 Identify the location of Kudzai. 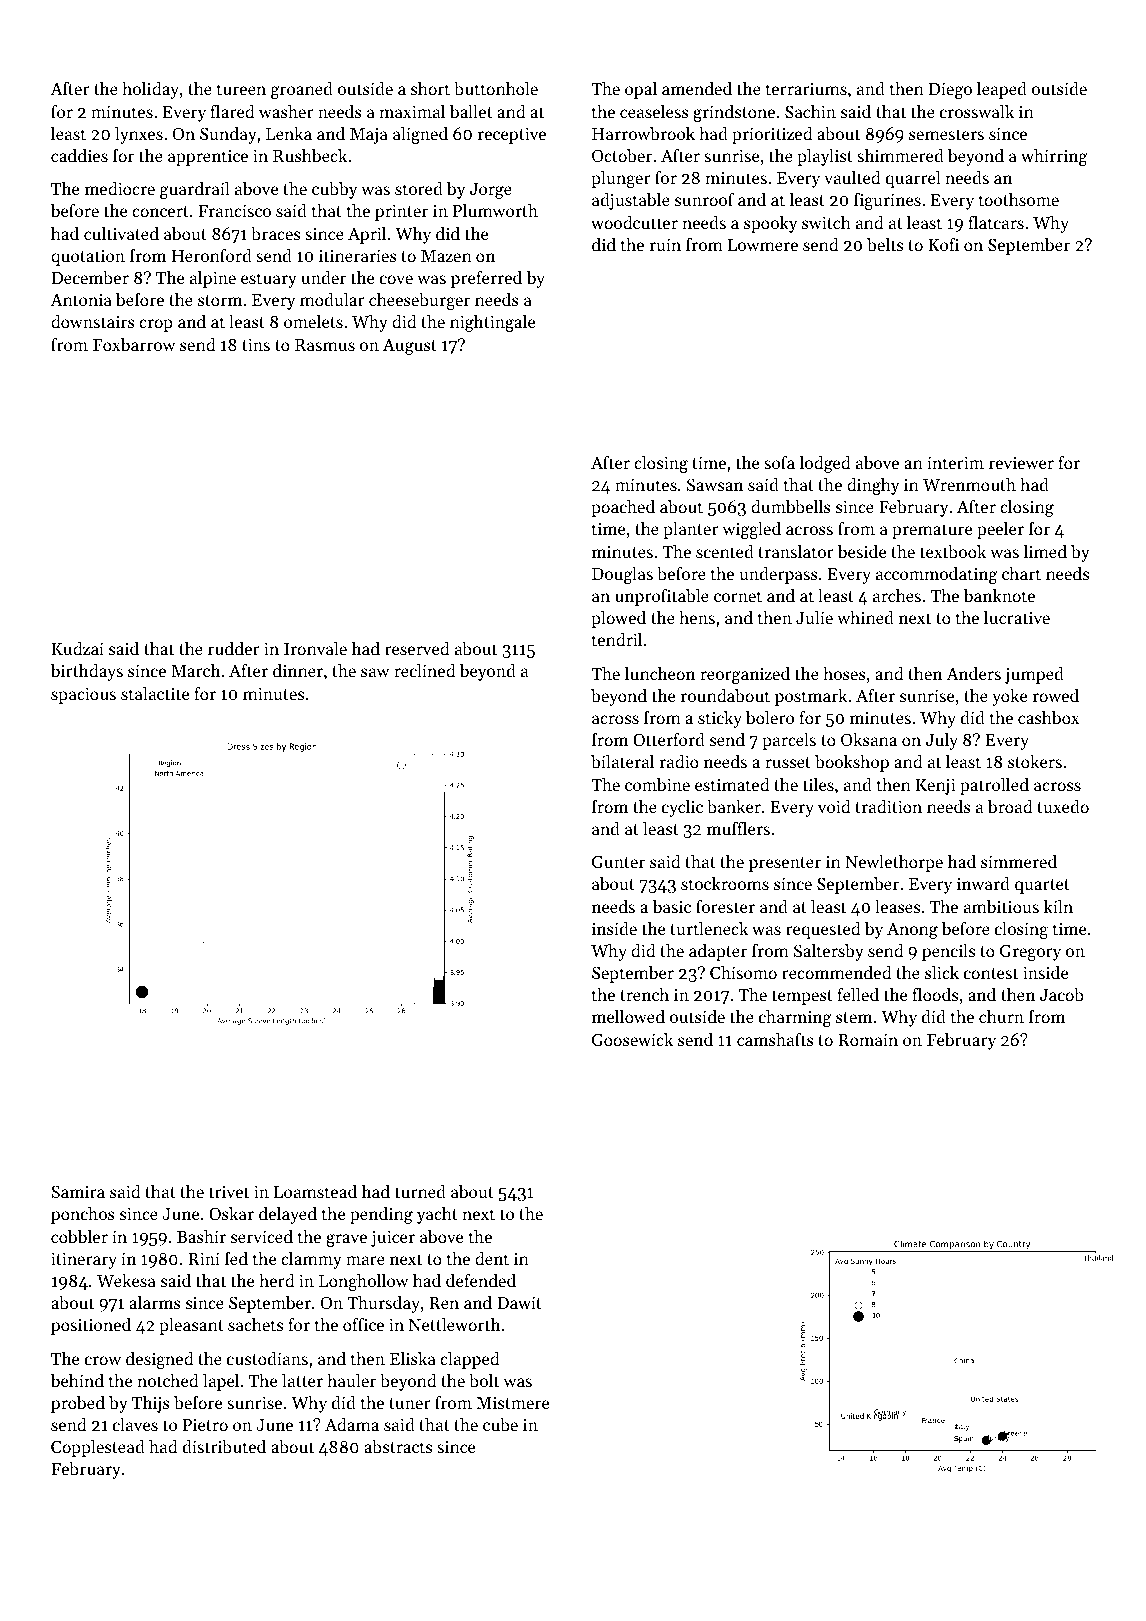
(77, 648).
